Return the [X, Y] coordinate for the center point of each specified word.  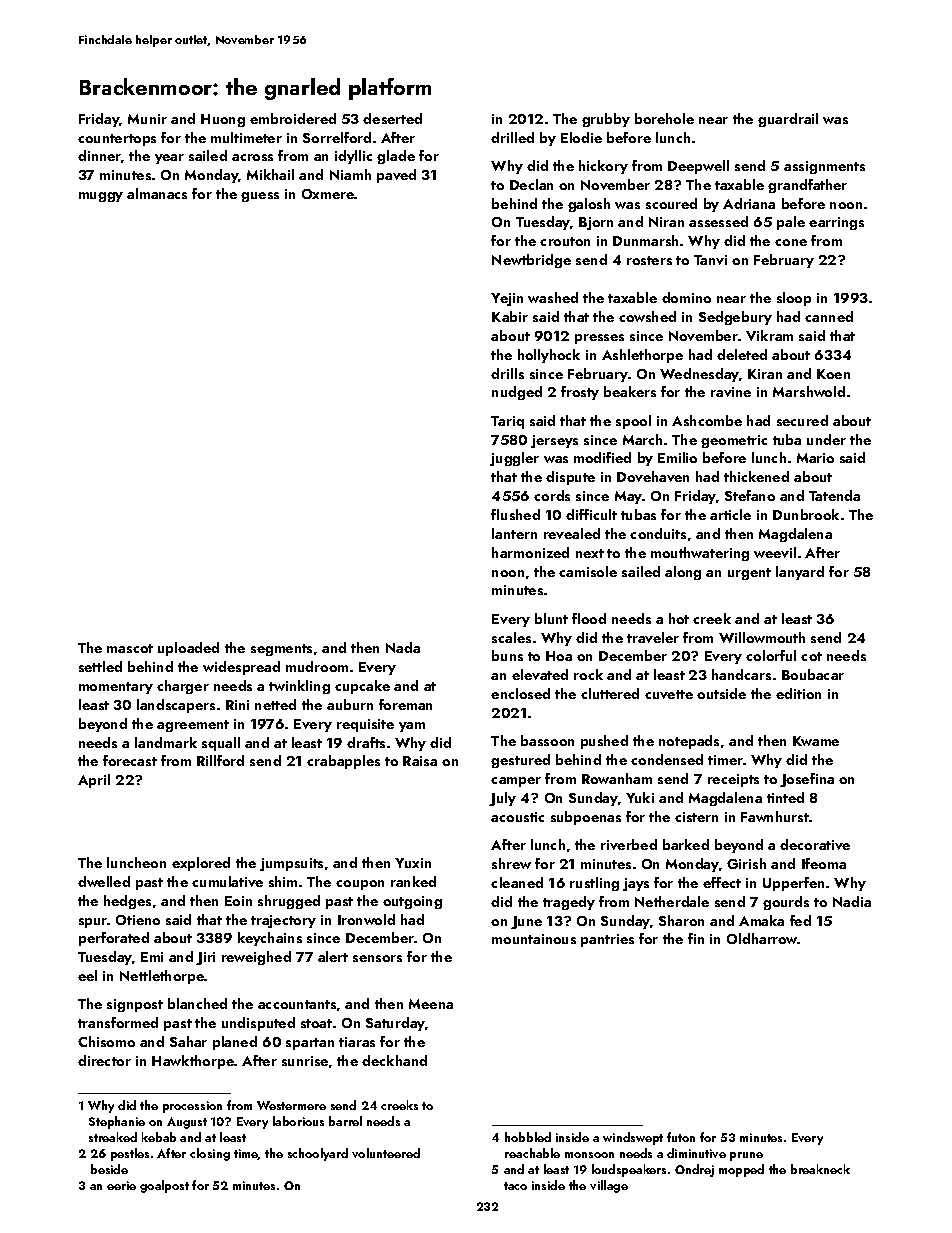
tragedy [569, 903]
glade [396, 157]
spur [93, 923]
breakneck [820, 1169]
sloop [794, 299]
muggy [101, 197]
